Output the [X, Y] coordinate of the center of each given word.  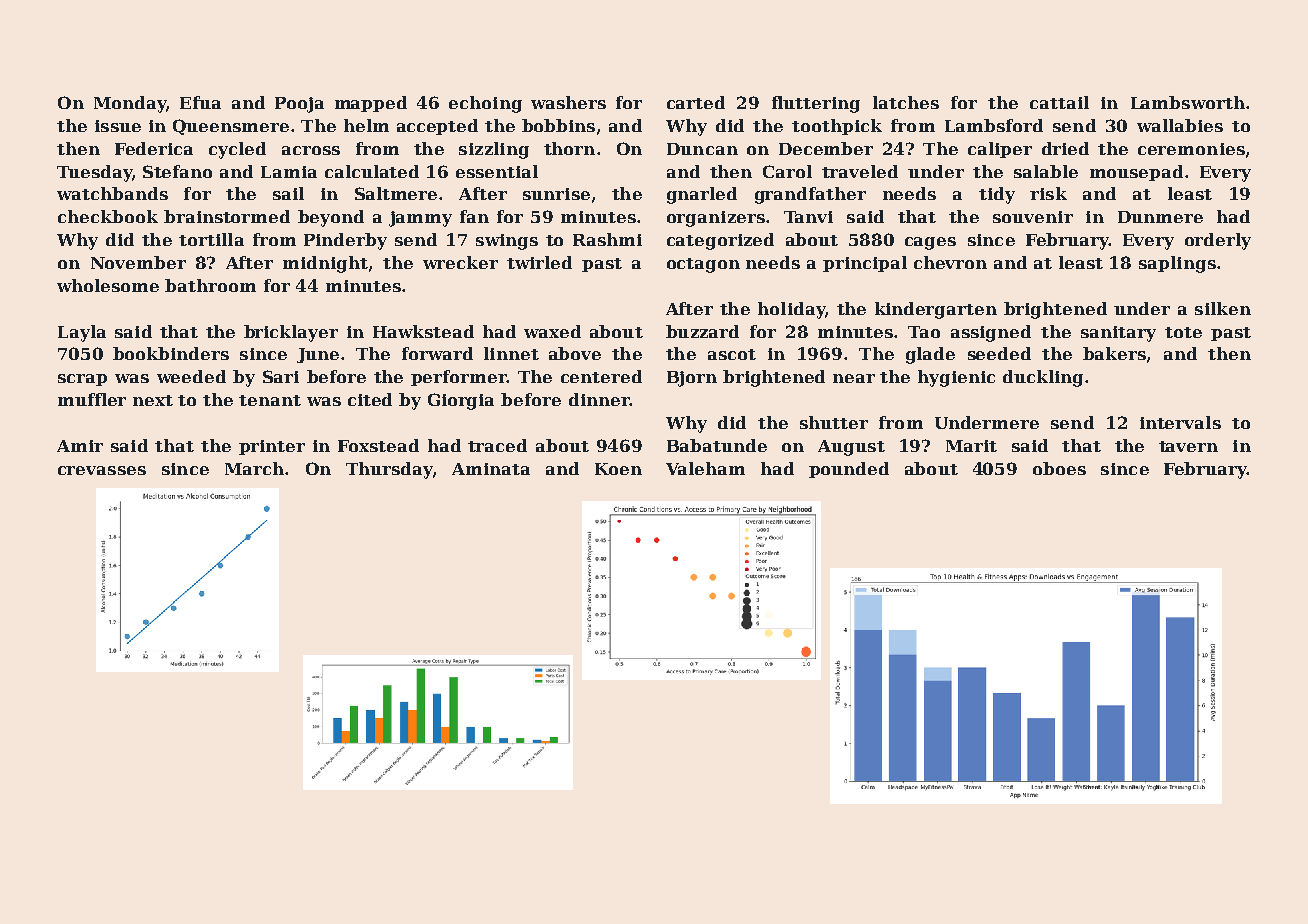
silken [1223, 308]
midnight [325, 264]
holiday [791, 310]
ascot [732, 354]
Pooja [299, 105]
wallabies [1180, 125]
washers [568, 102]
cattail [1059, 102]
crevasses [102, 470]
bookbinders [171, 353]
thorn [569, 148]
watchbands [112, 193]
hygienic [956, 378]
